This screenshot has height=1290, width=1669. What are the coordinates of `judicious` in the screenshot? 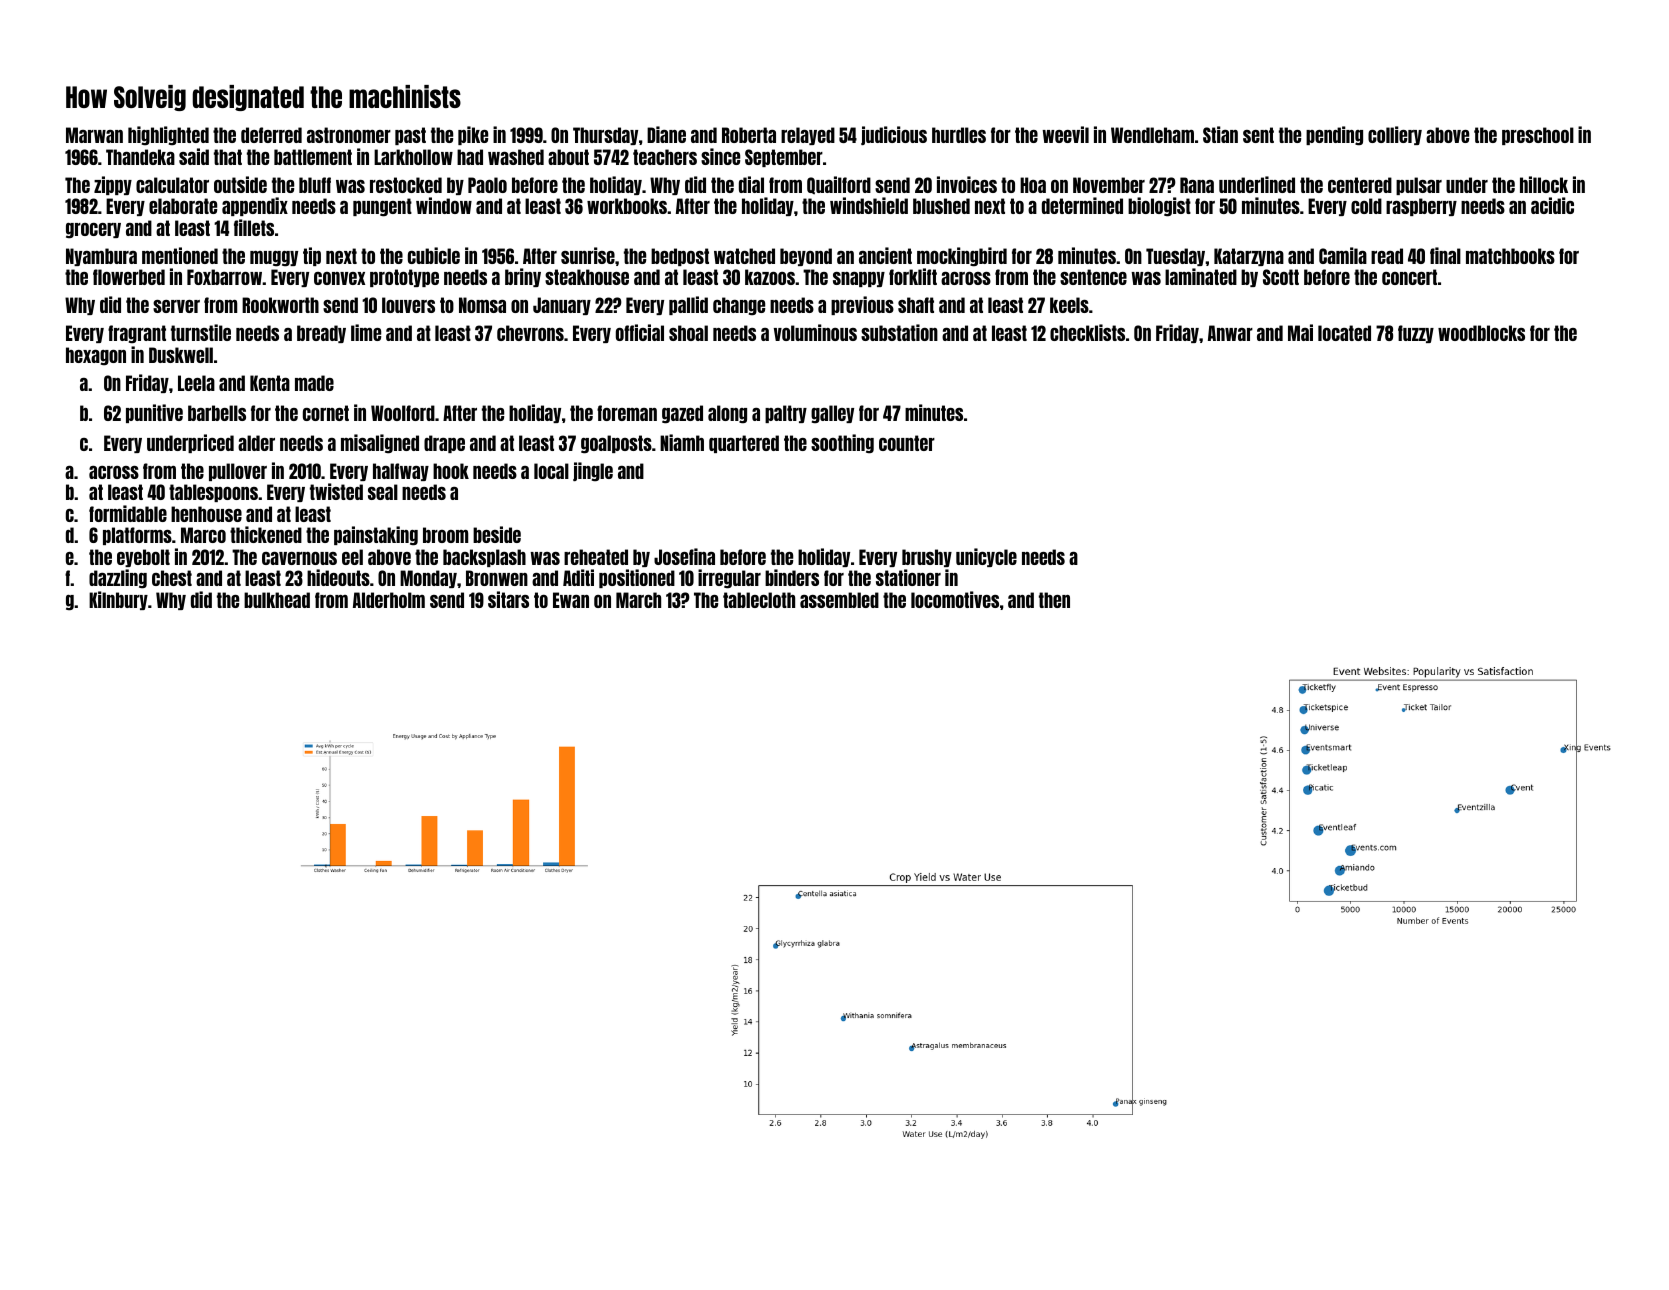 It's located at (894, 135).
